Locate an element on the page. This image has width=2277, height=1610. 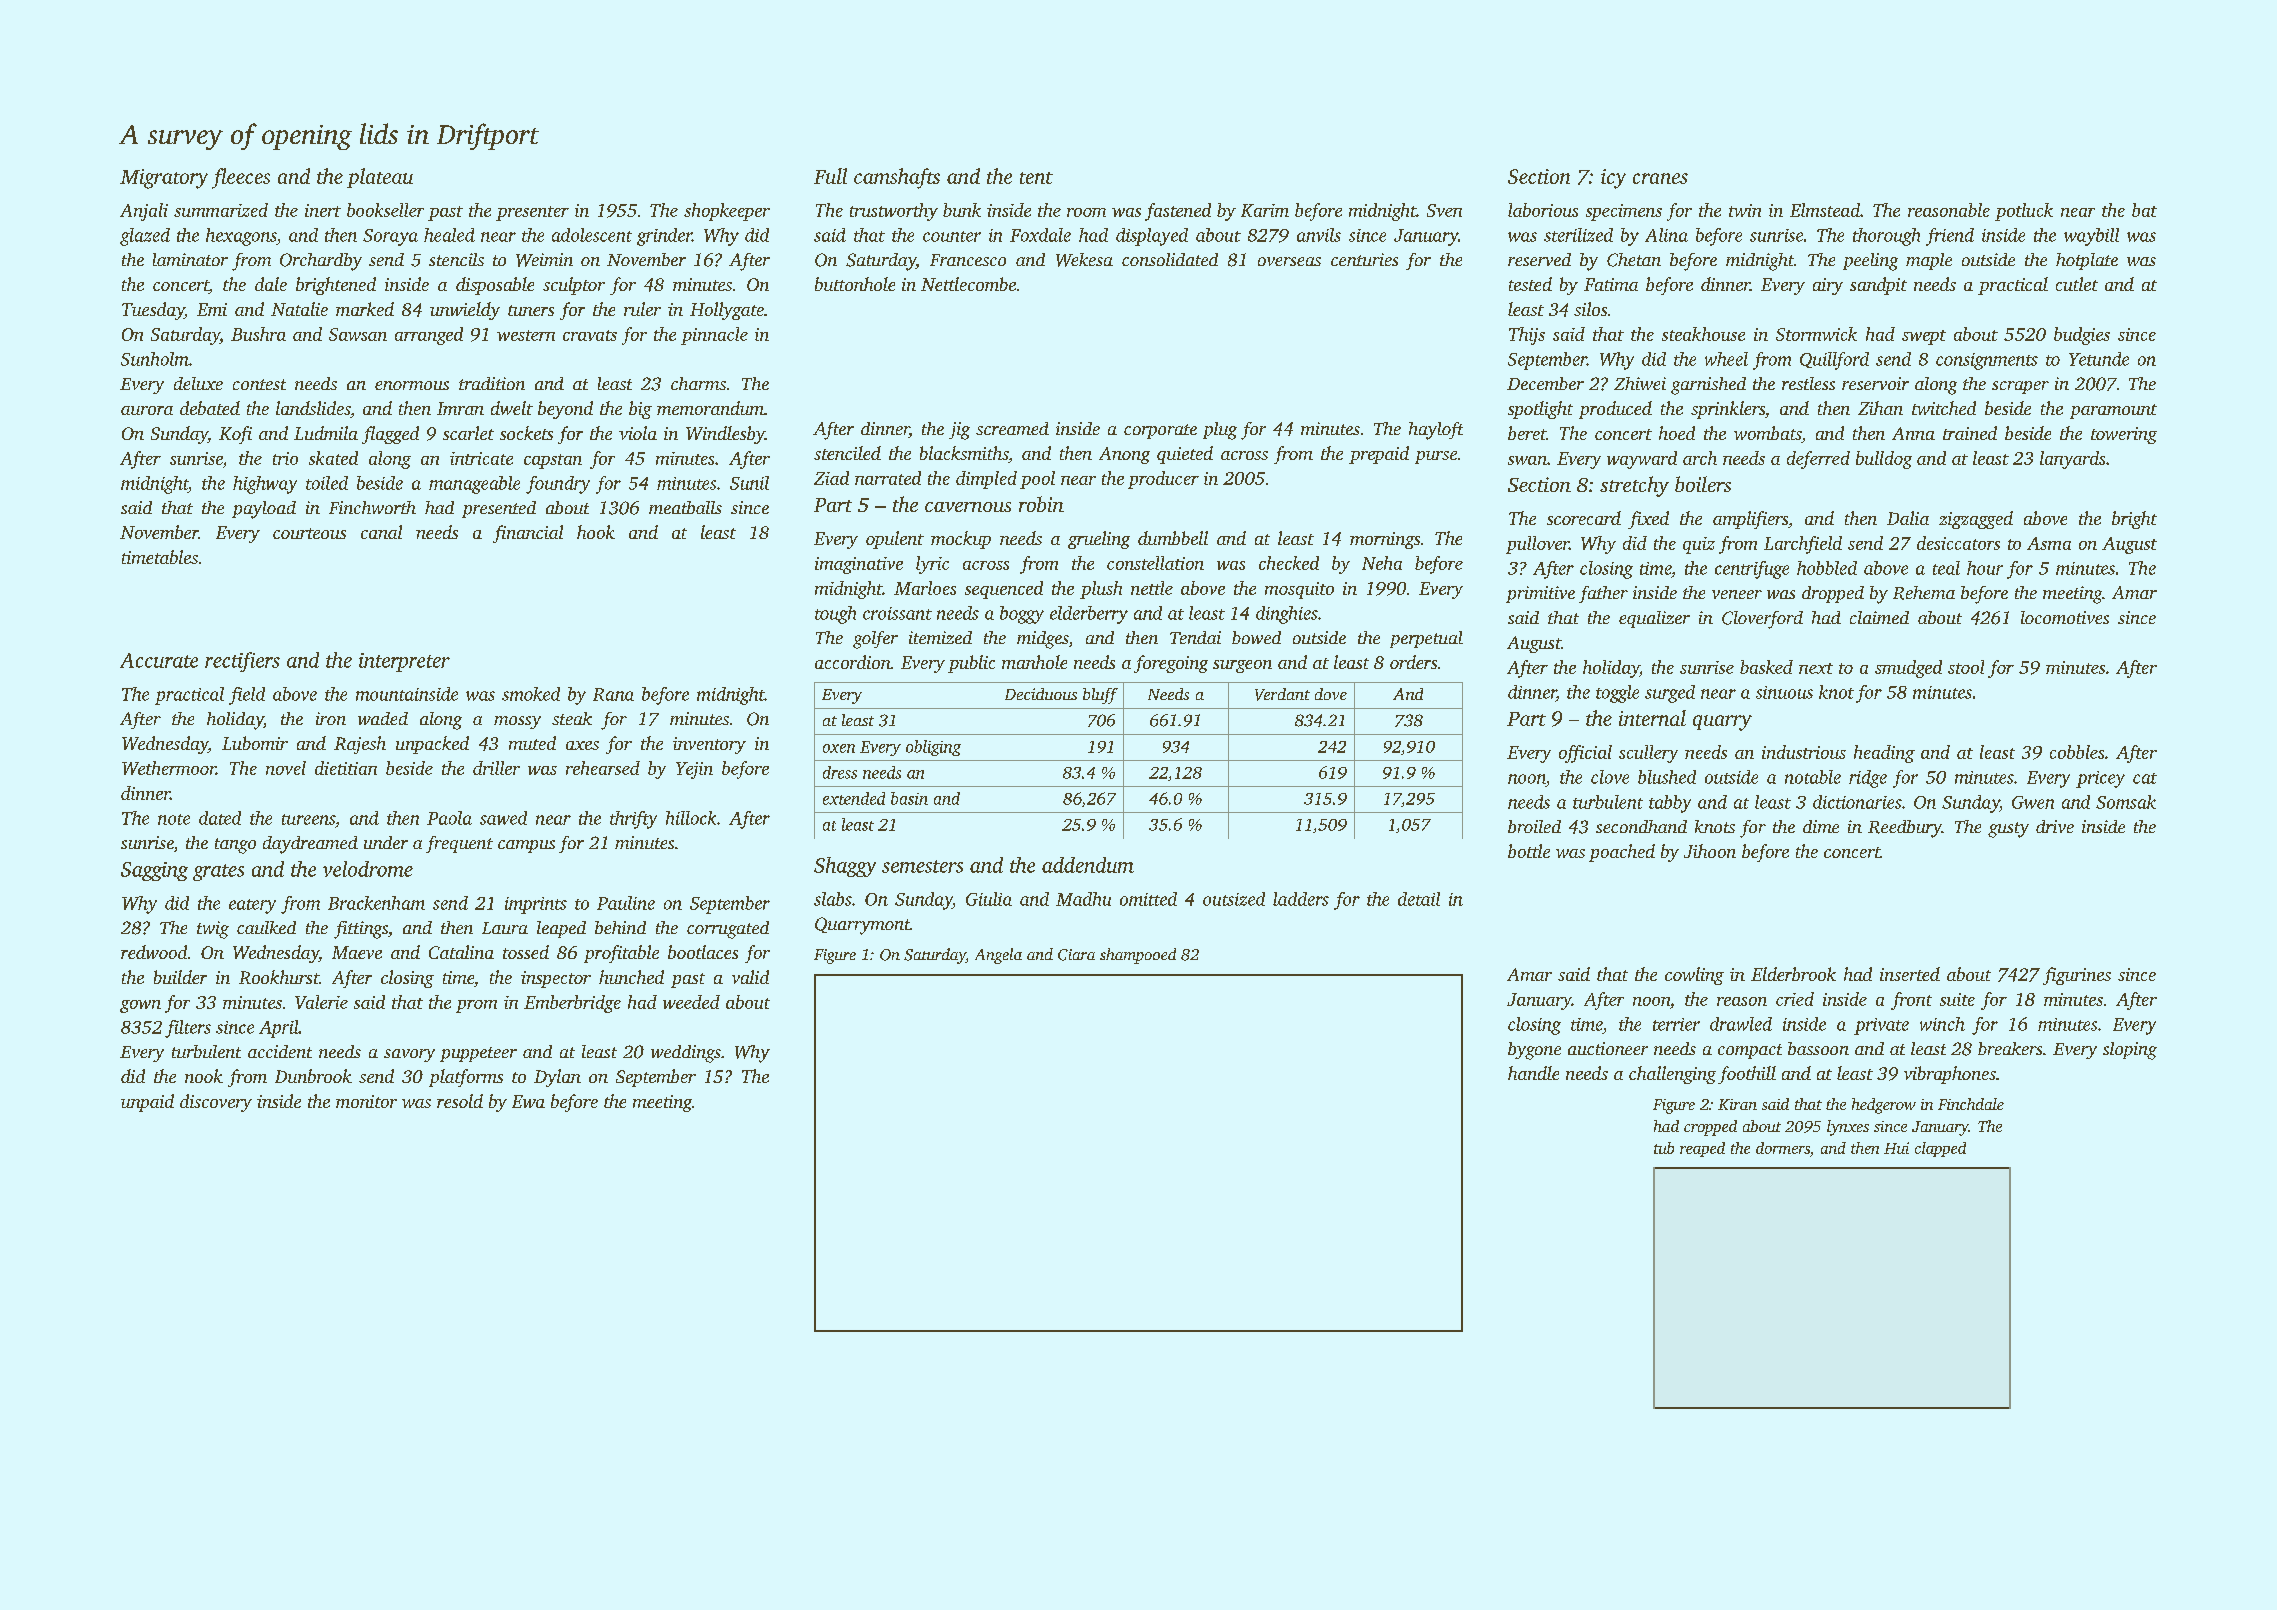
Thijs is located at coordinates (1527, 336).
